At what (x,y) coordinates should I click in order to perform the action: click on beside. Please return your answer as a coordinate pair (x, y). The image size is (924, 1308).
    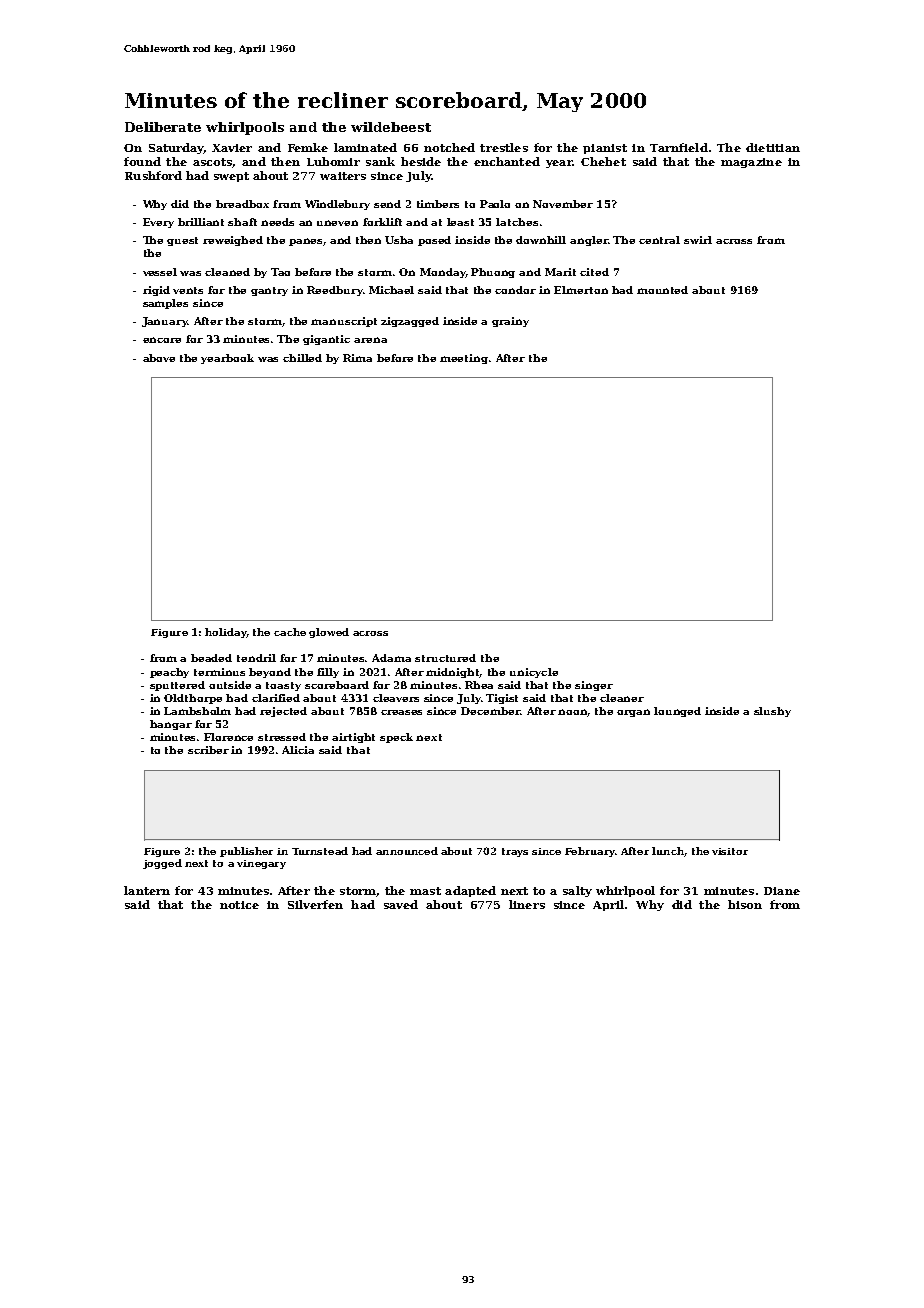
    Looking at the image, I should click on (421, 161).
